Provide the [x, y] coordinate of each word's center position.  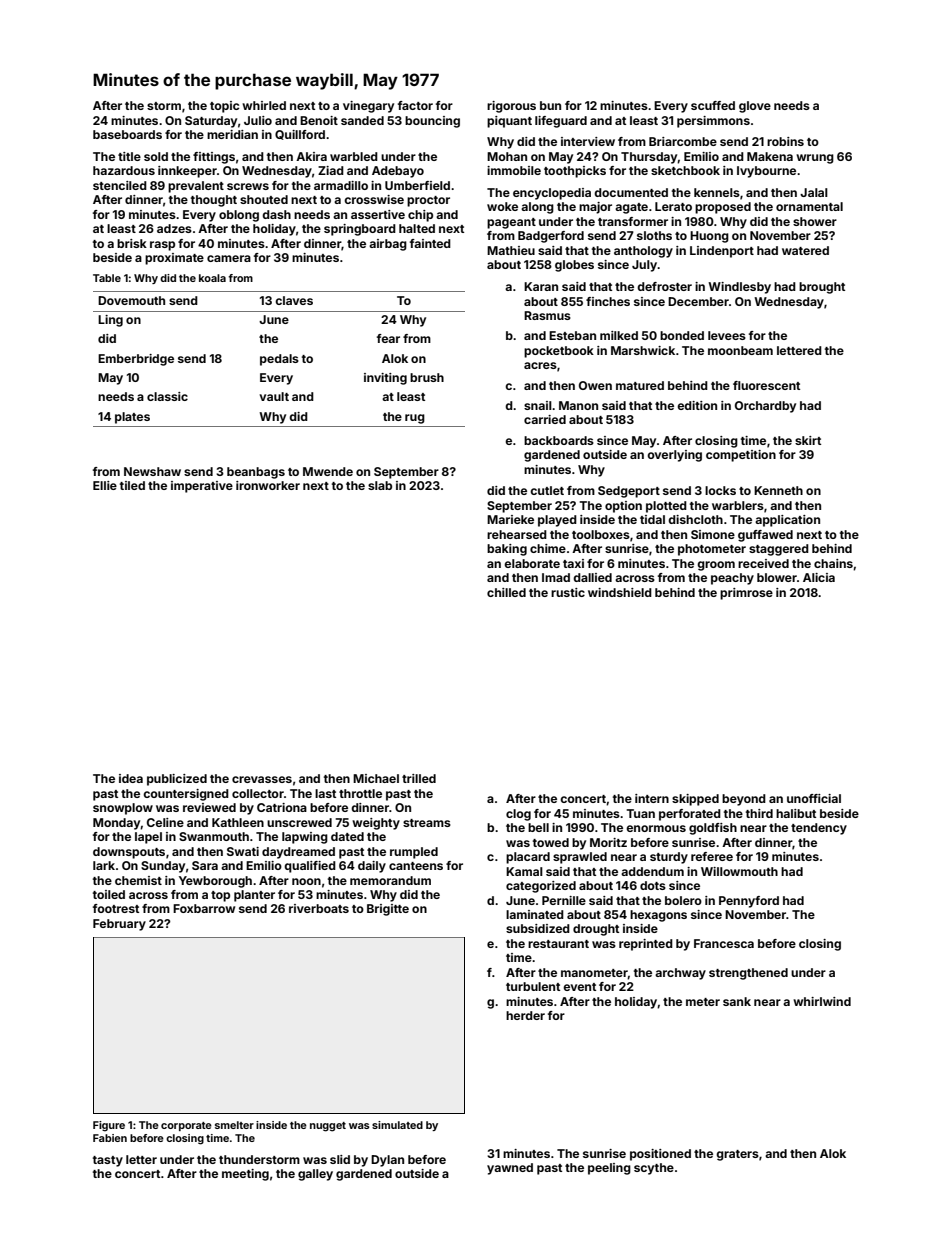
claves [294, 300]
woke [502, 206]
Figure [109, 1126]
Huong [709, 237]
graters [737, 1155]
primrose [746, 594]
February [119, 925]
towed [551, 842]
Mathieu [511, 250]
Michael [376, 778]
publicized [177, 780]
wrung [815, 159]
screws [248, 186]
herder [525, 1015]
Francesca [724, 943]
